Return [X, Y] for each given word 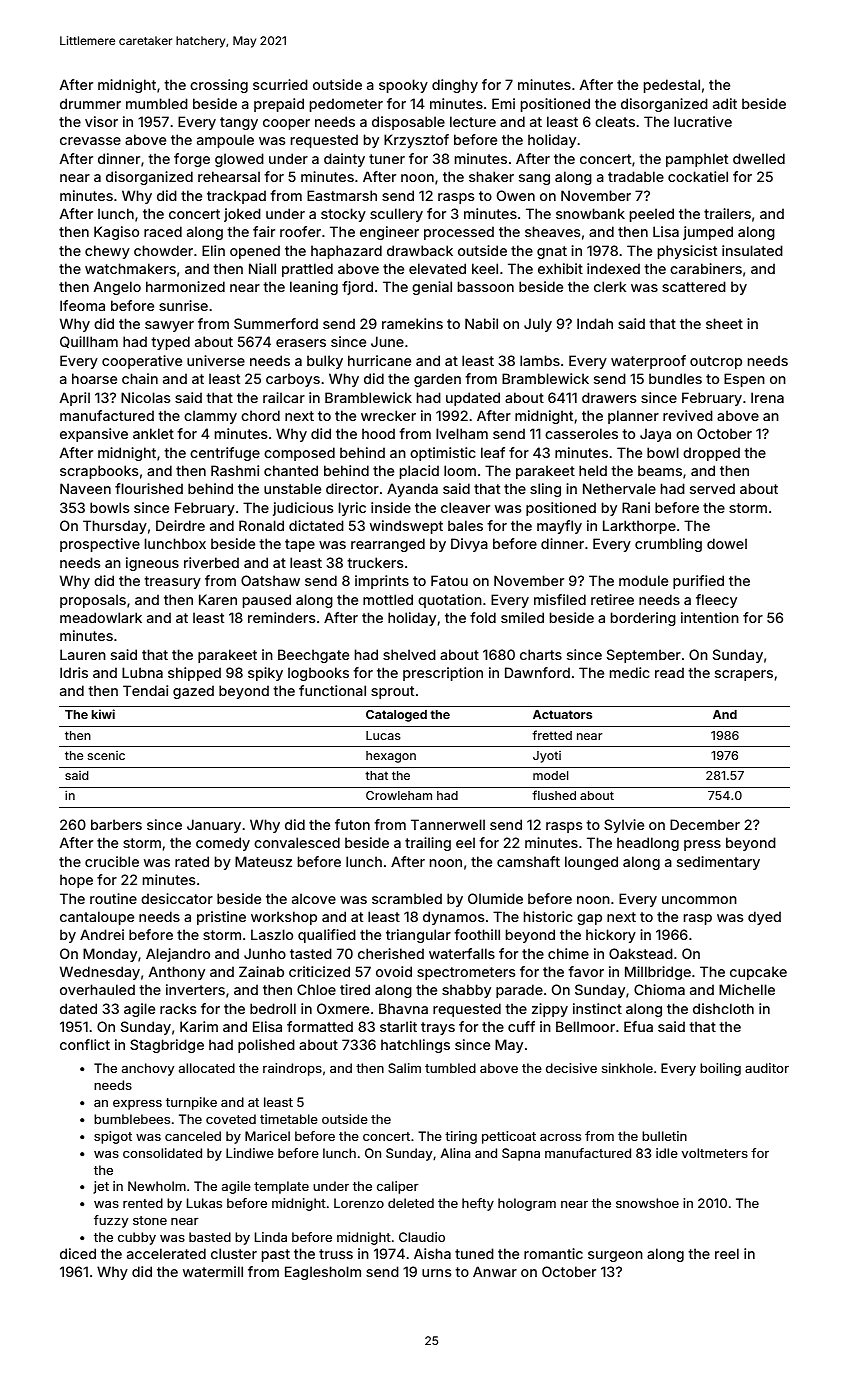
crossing [219, 86]
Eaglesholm [323, 1273]
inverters [195, 989]
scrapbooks [99, 472]
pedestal [672, 86]
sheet [724, 323]
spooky [403, 86]
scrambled [407, 898]
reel [727, 1253]
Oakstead [641, 953]
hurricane [379, 360]
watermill [213, 1271]
